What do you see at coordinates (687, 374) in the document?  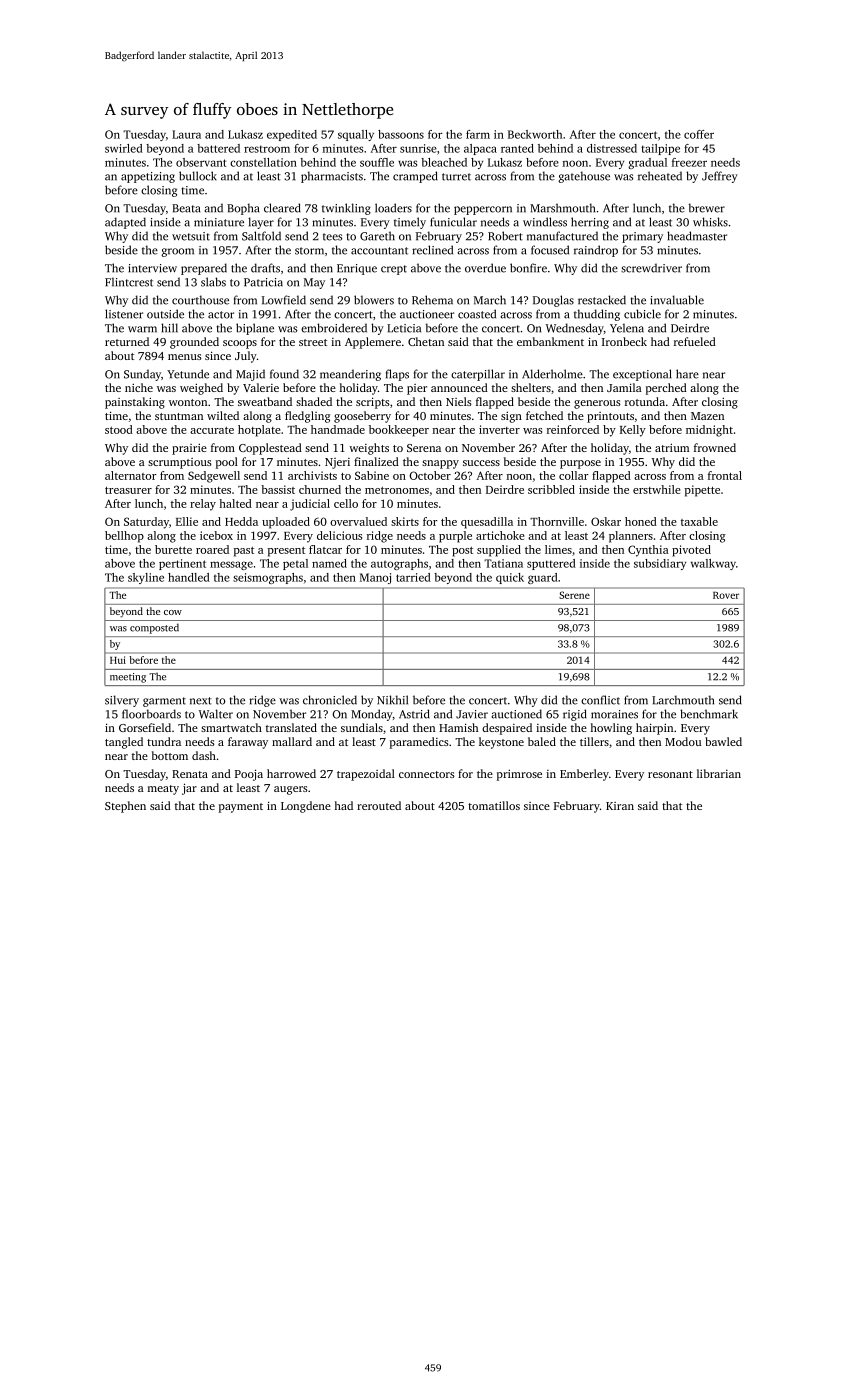 I see `hare` at bounding box center [687, 374].
